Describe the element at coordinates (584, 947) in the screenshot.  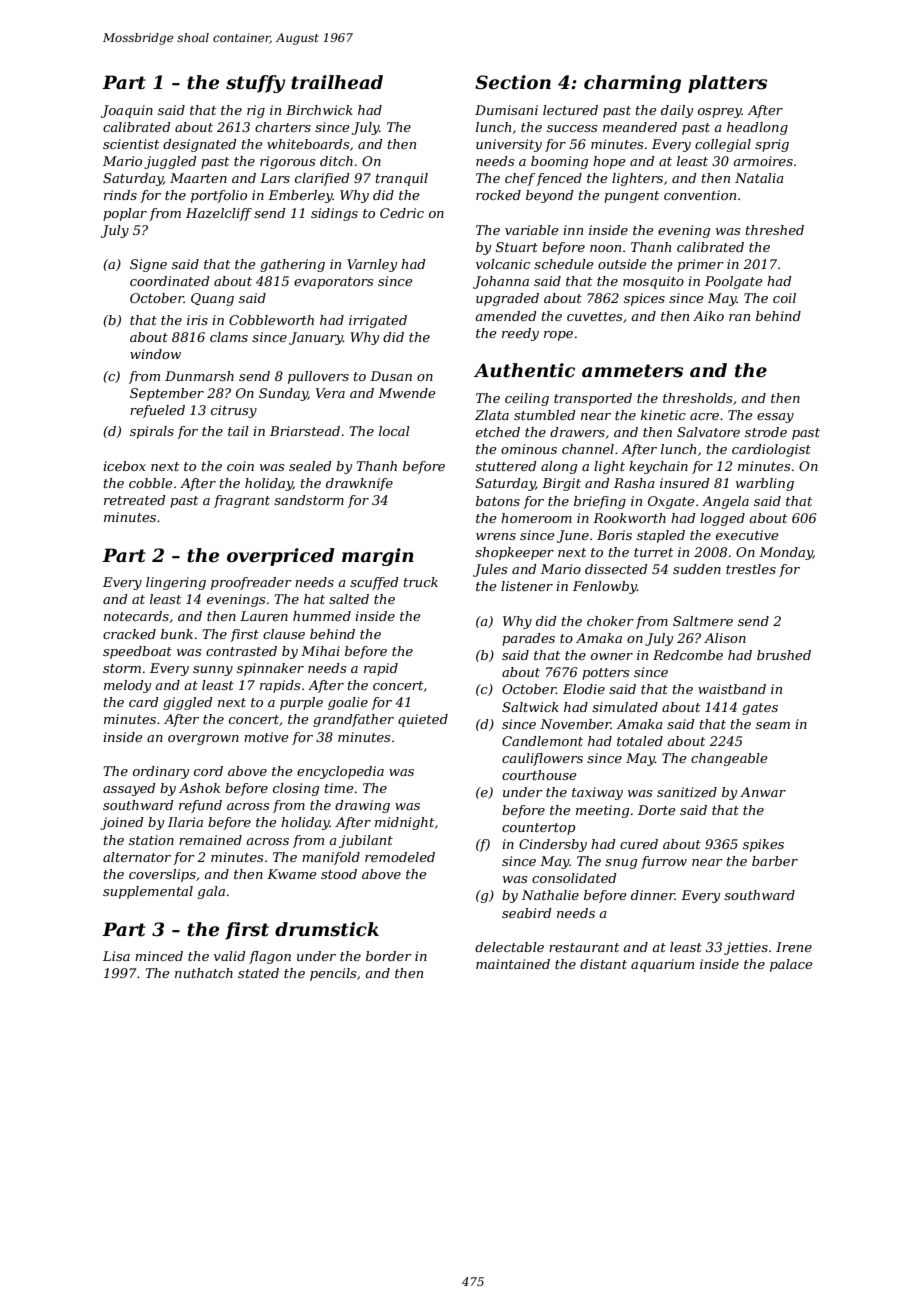
I see `restaurant` at that location.
